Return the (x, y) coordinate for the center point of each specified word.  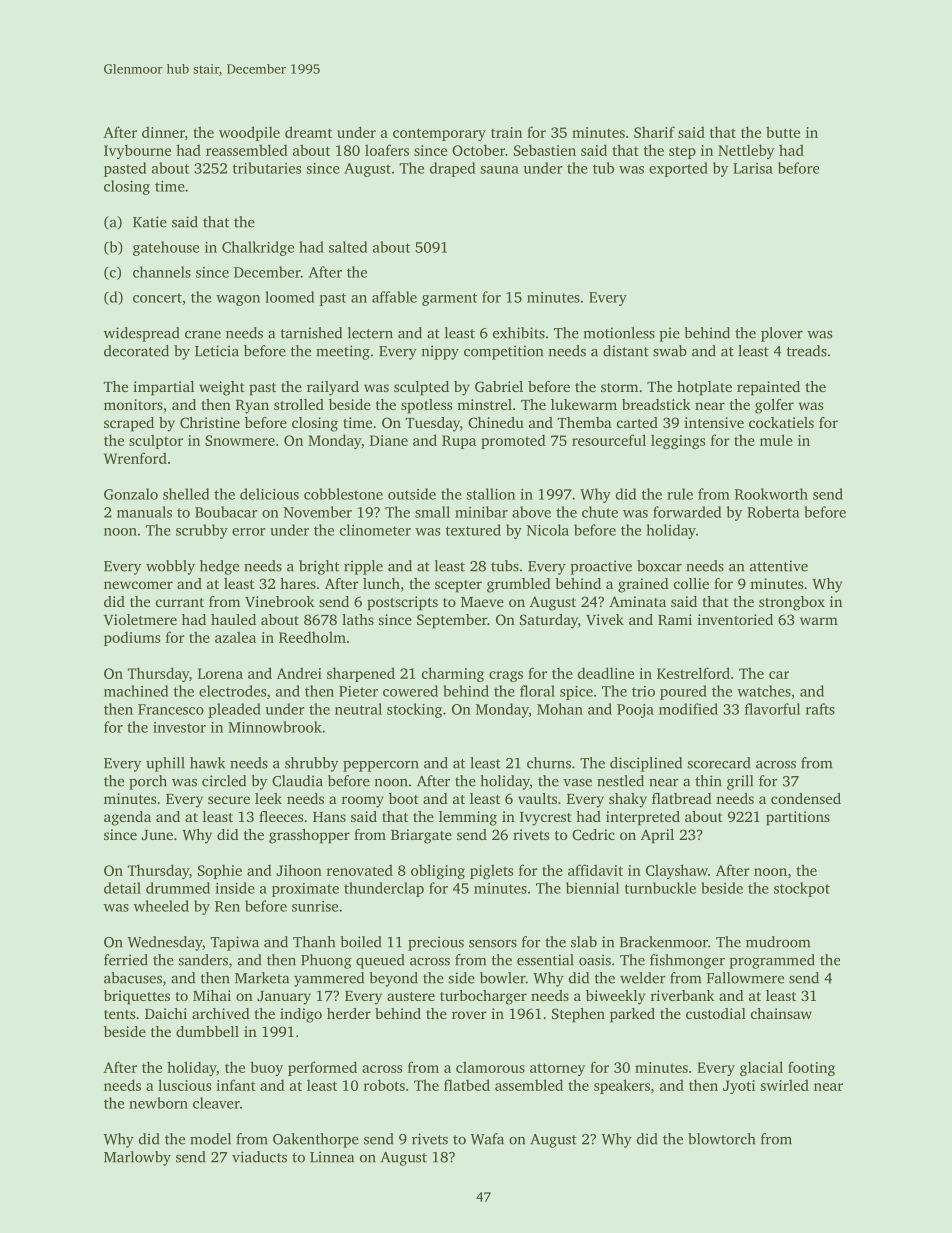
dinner (163, 132)
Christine (210, 422)
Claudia (297, 781)
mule (776, 440)
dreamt (308, 132)
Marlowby (137, 1158)
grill (740, 782)
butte (783, 132)
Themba (584, 422)
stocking (414, 710)
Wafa (487, 1139)
